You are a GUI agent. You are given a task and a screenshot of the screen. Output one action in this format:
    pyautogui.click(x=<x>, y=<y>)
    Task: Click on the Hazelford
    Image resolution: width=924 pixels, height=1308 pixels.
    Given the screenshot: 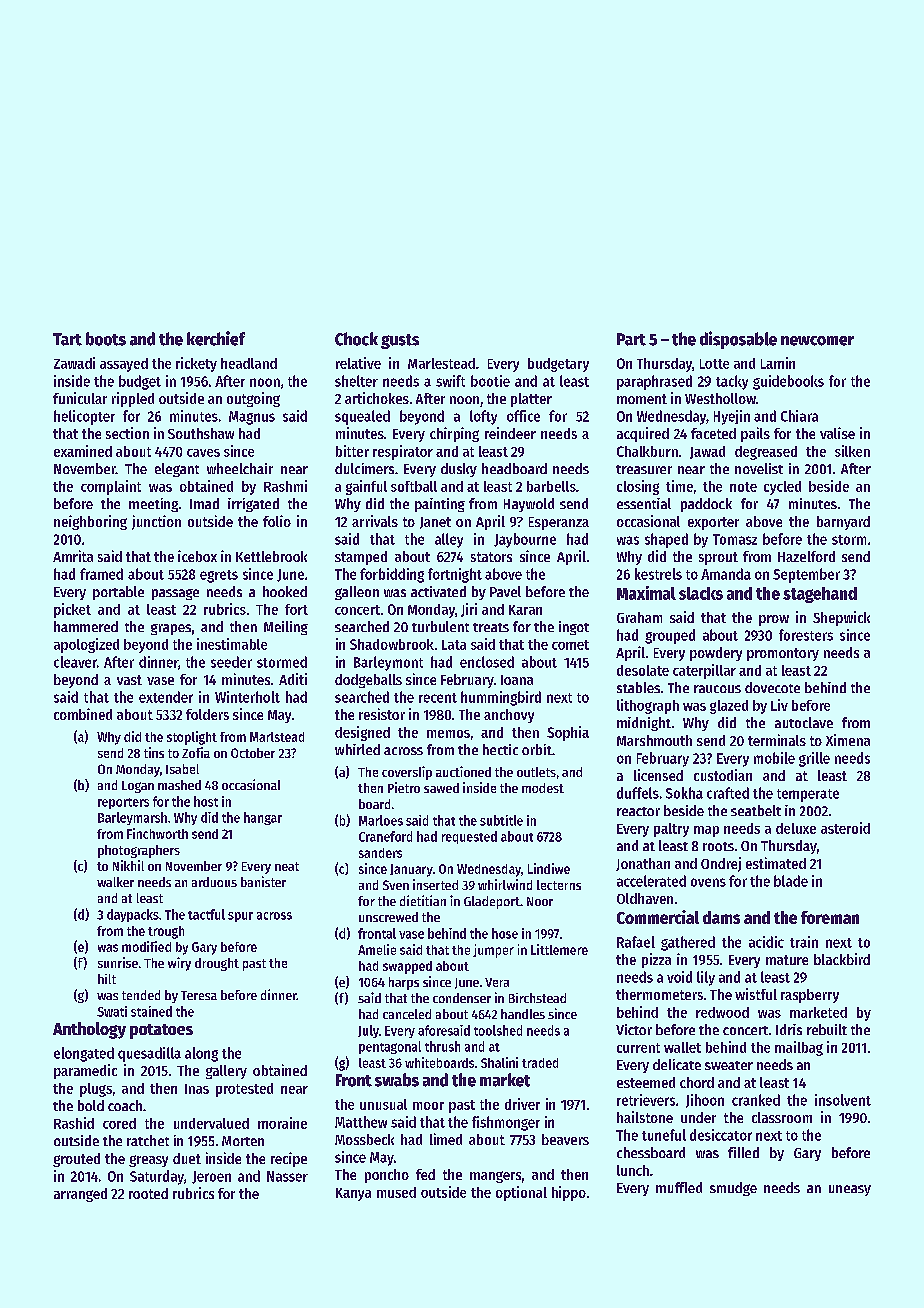 What is the action you would take?
    pyautogui.click(x=806, y=556)
